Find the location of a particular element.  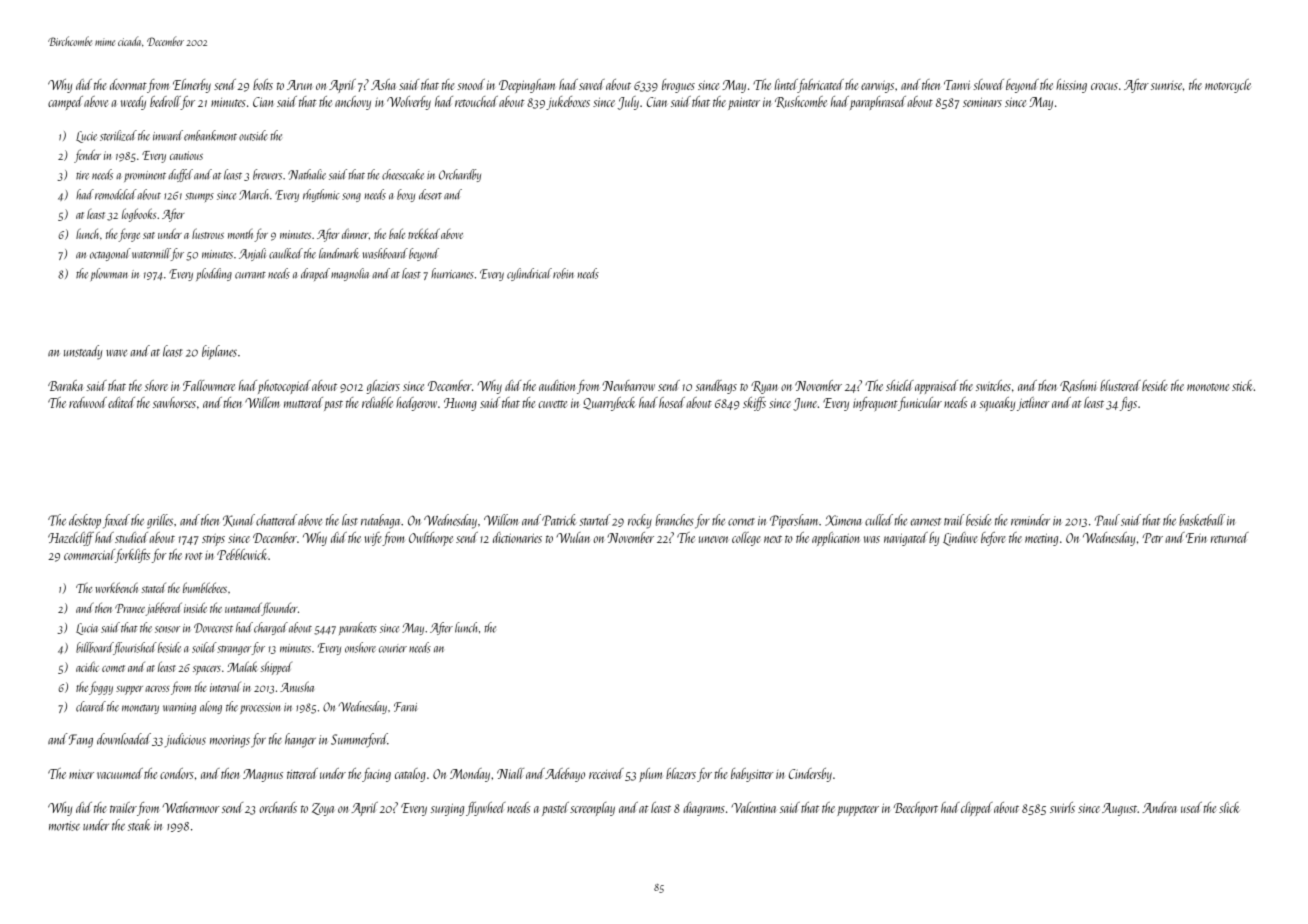

switches is located at coordinates (993, 385).
